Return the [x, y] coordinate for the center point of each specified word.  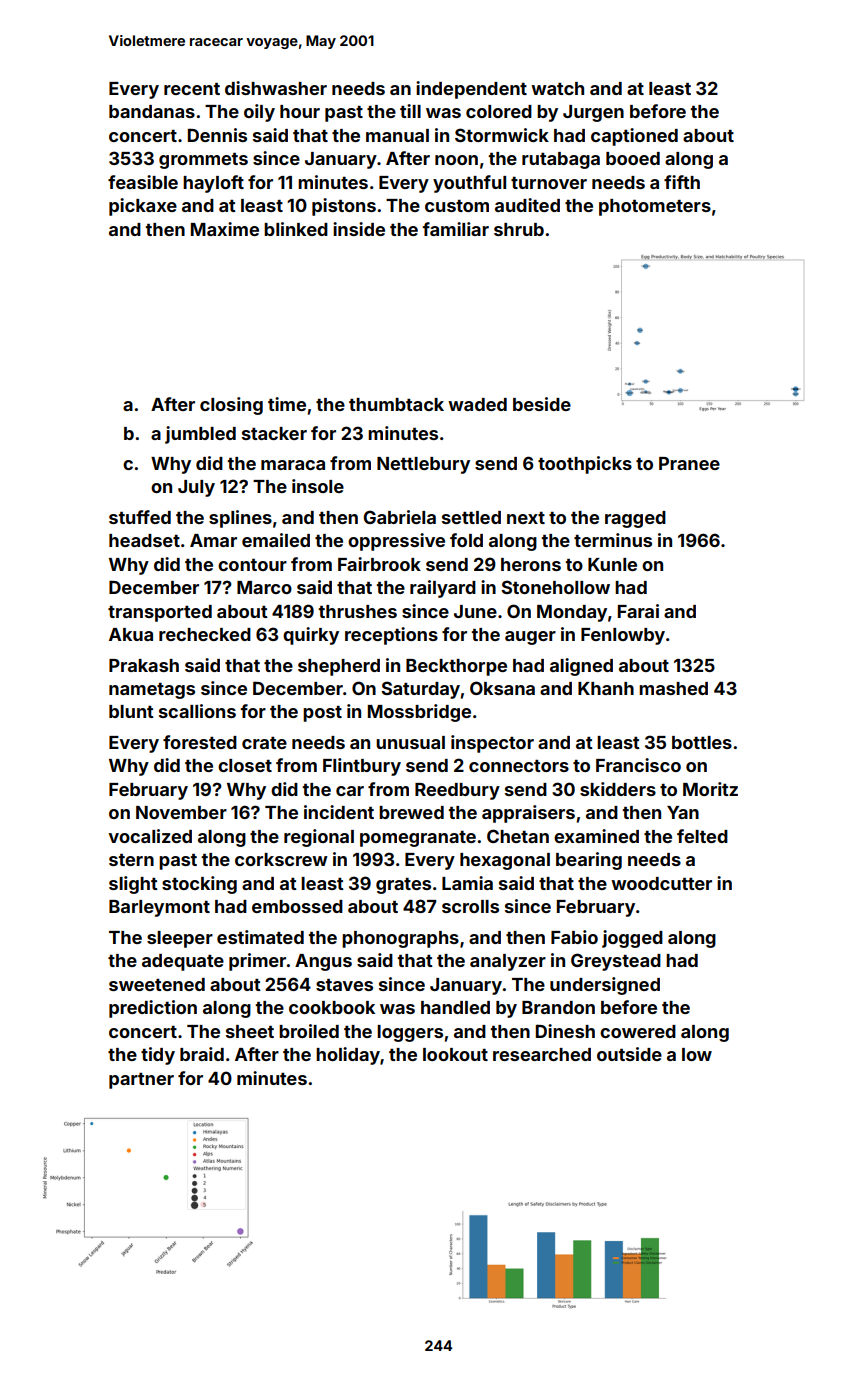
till [410, 111]
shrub [519, 229]
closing [231, 406]
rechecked [205, 634]
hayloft [213, 184]
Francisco [638, 765]
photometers [655, 207]
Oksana [502, 688]
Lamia [467, 883]
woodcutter [661, 883]
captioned [634, 137]
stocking [199, 885]
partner [141, 1081]
